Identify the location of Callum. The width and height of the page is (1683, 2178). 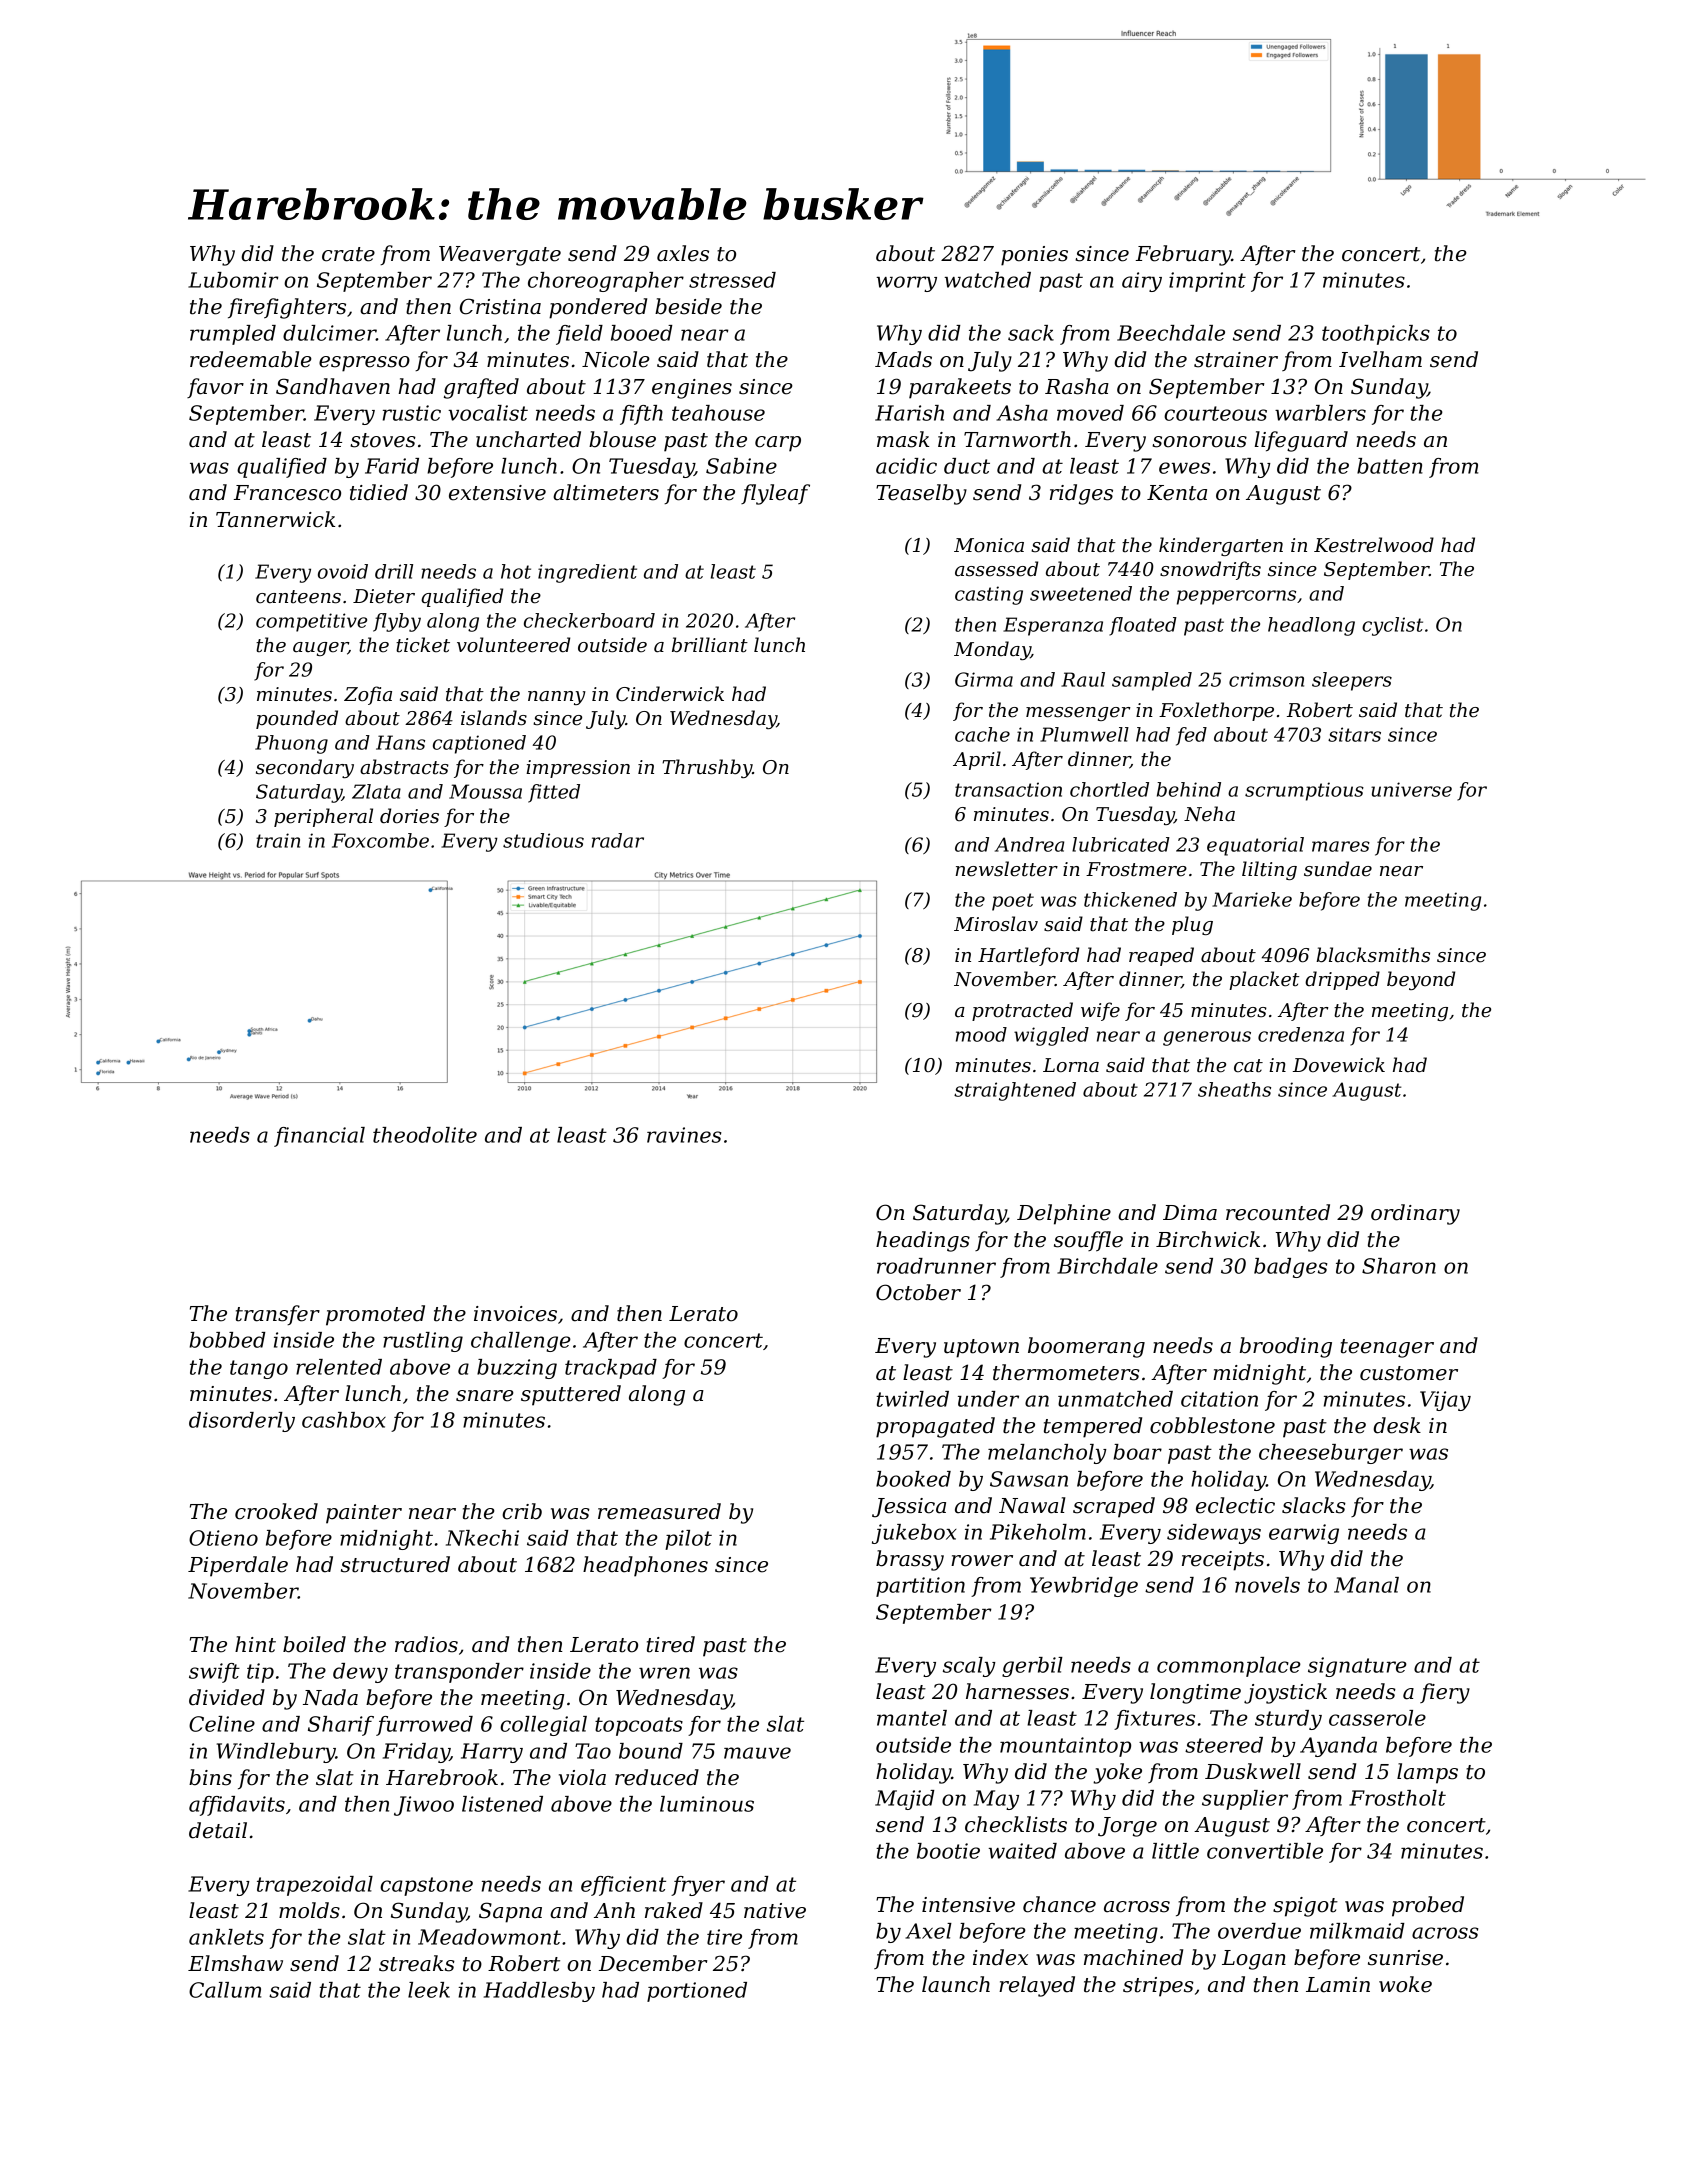
(225, 1990).
